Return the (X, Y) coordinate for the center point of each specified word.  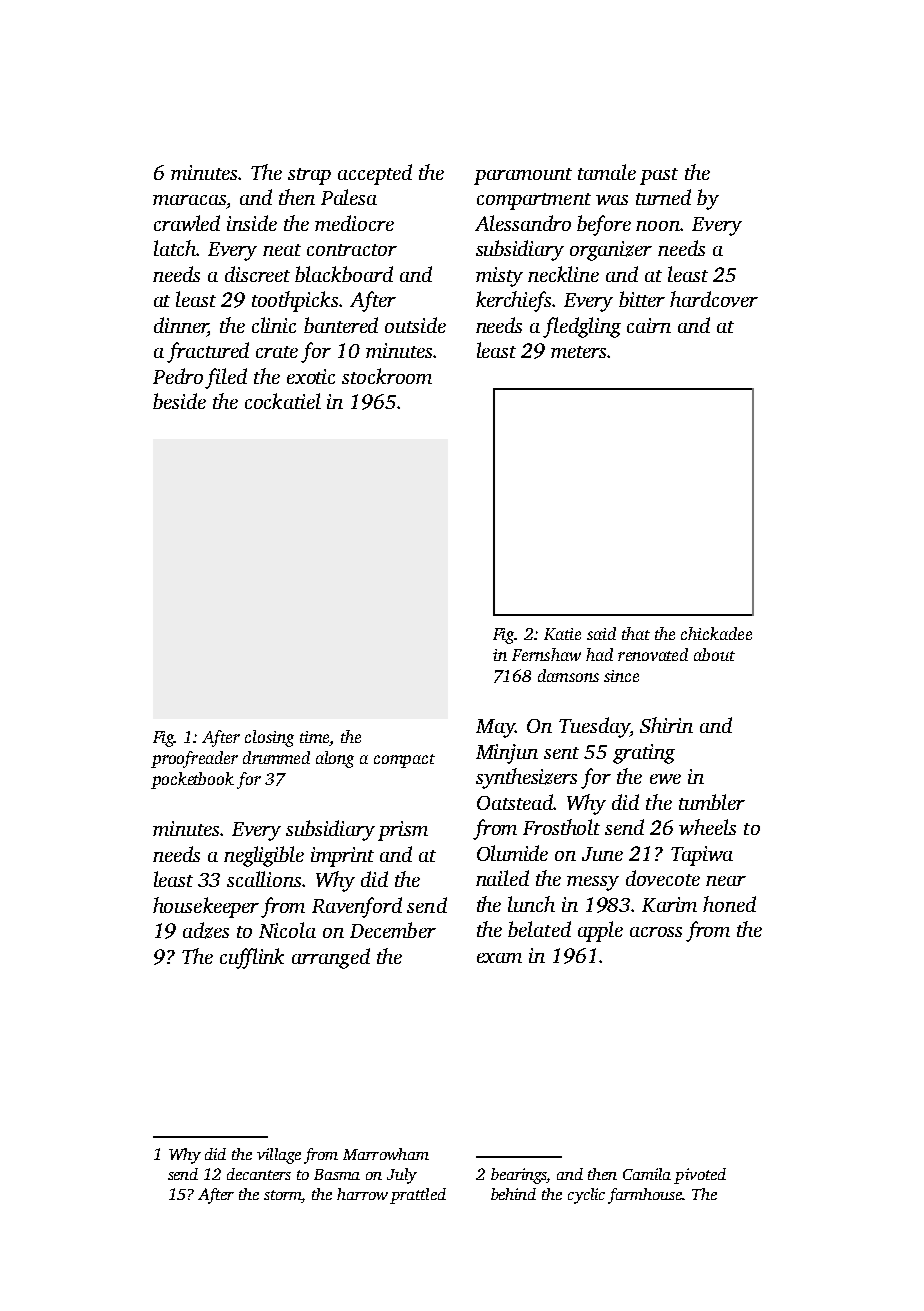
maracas (189, 200)
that (636, 633)
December (393, 930)
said (601, 633)
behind (513, 1194)
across (656, 932)
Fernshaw (546, 654)
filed (226, 378)
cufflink (252, 958)
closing (269, 738)
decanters (259, 1174)
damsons (568, 675)
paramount (523, 176)
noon (658, 226)
